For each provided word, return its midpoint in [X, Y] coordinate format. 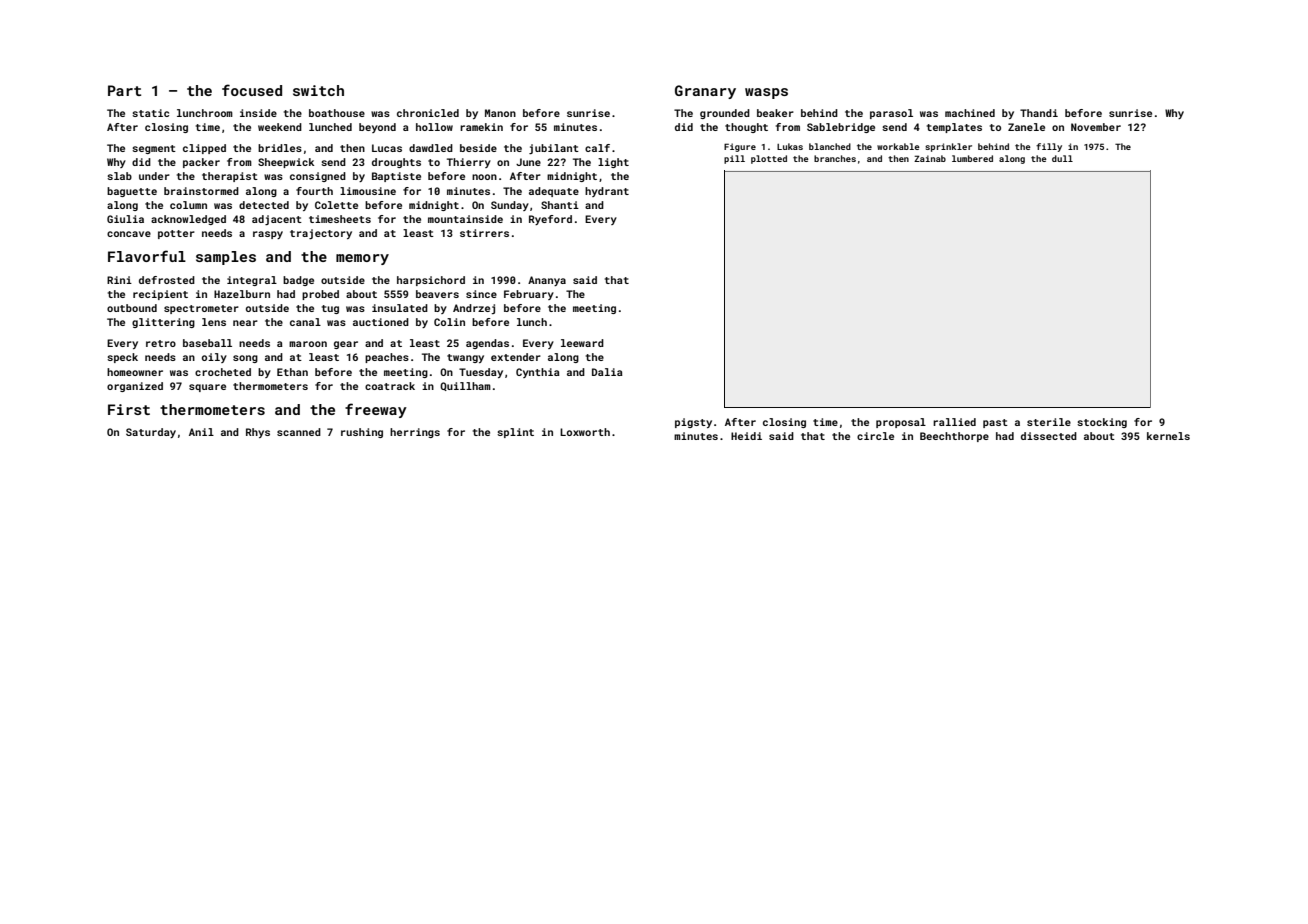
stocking [1102, 423]
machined [970, 113]
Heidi [746, 436]
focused [252, 90]
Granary [705, 92]
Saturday [151, 433]
